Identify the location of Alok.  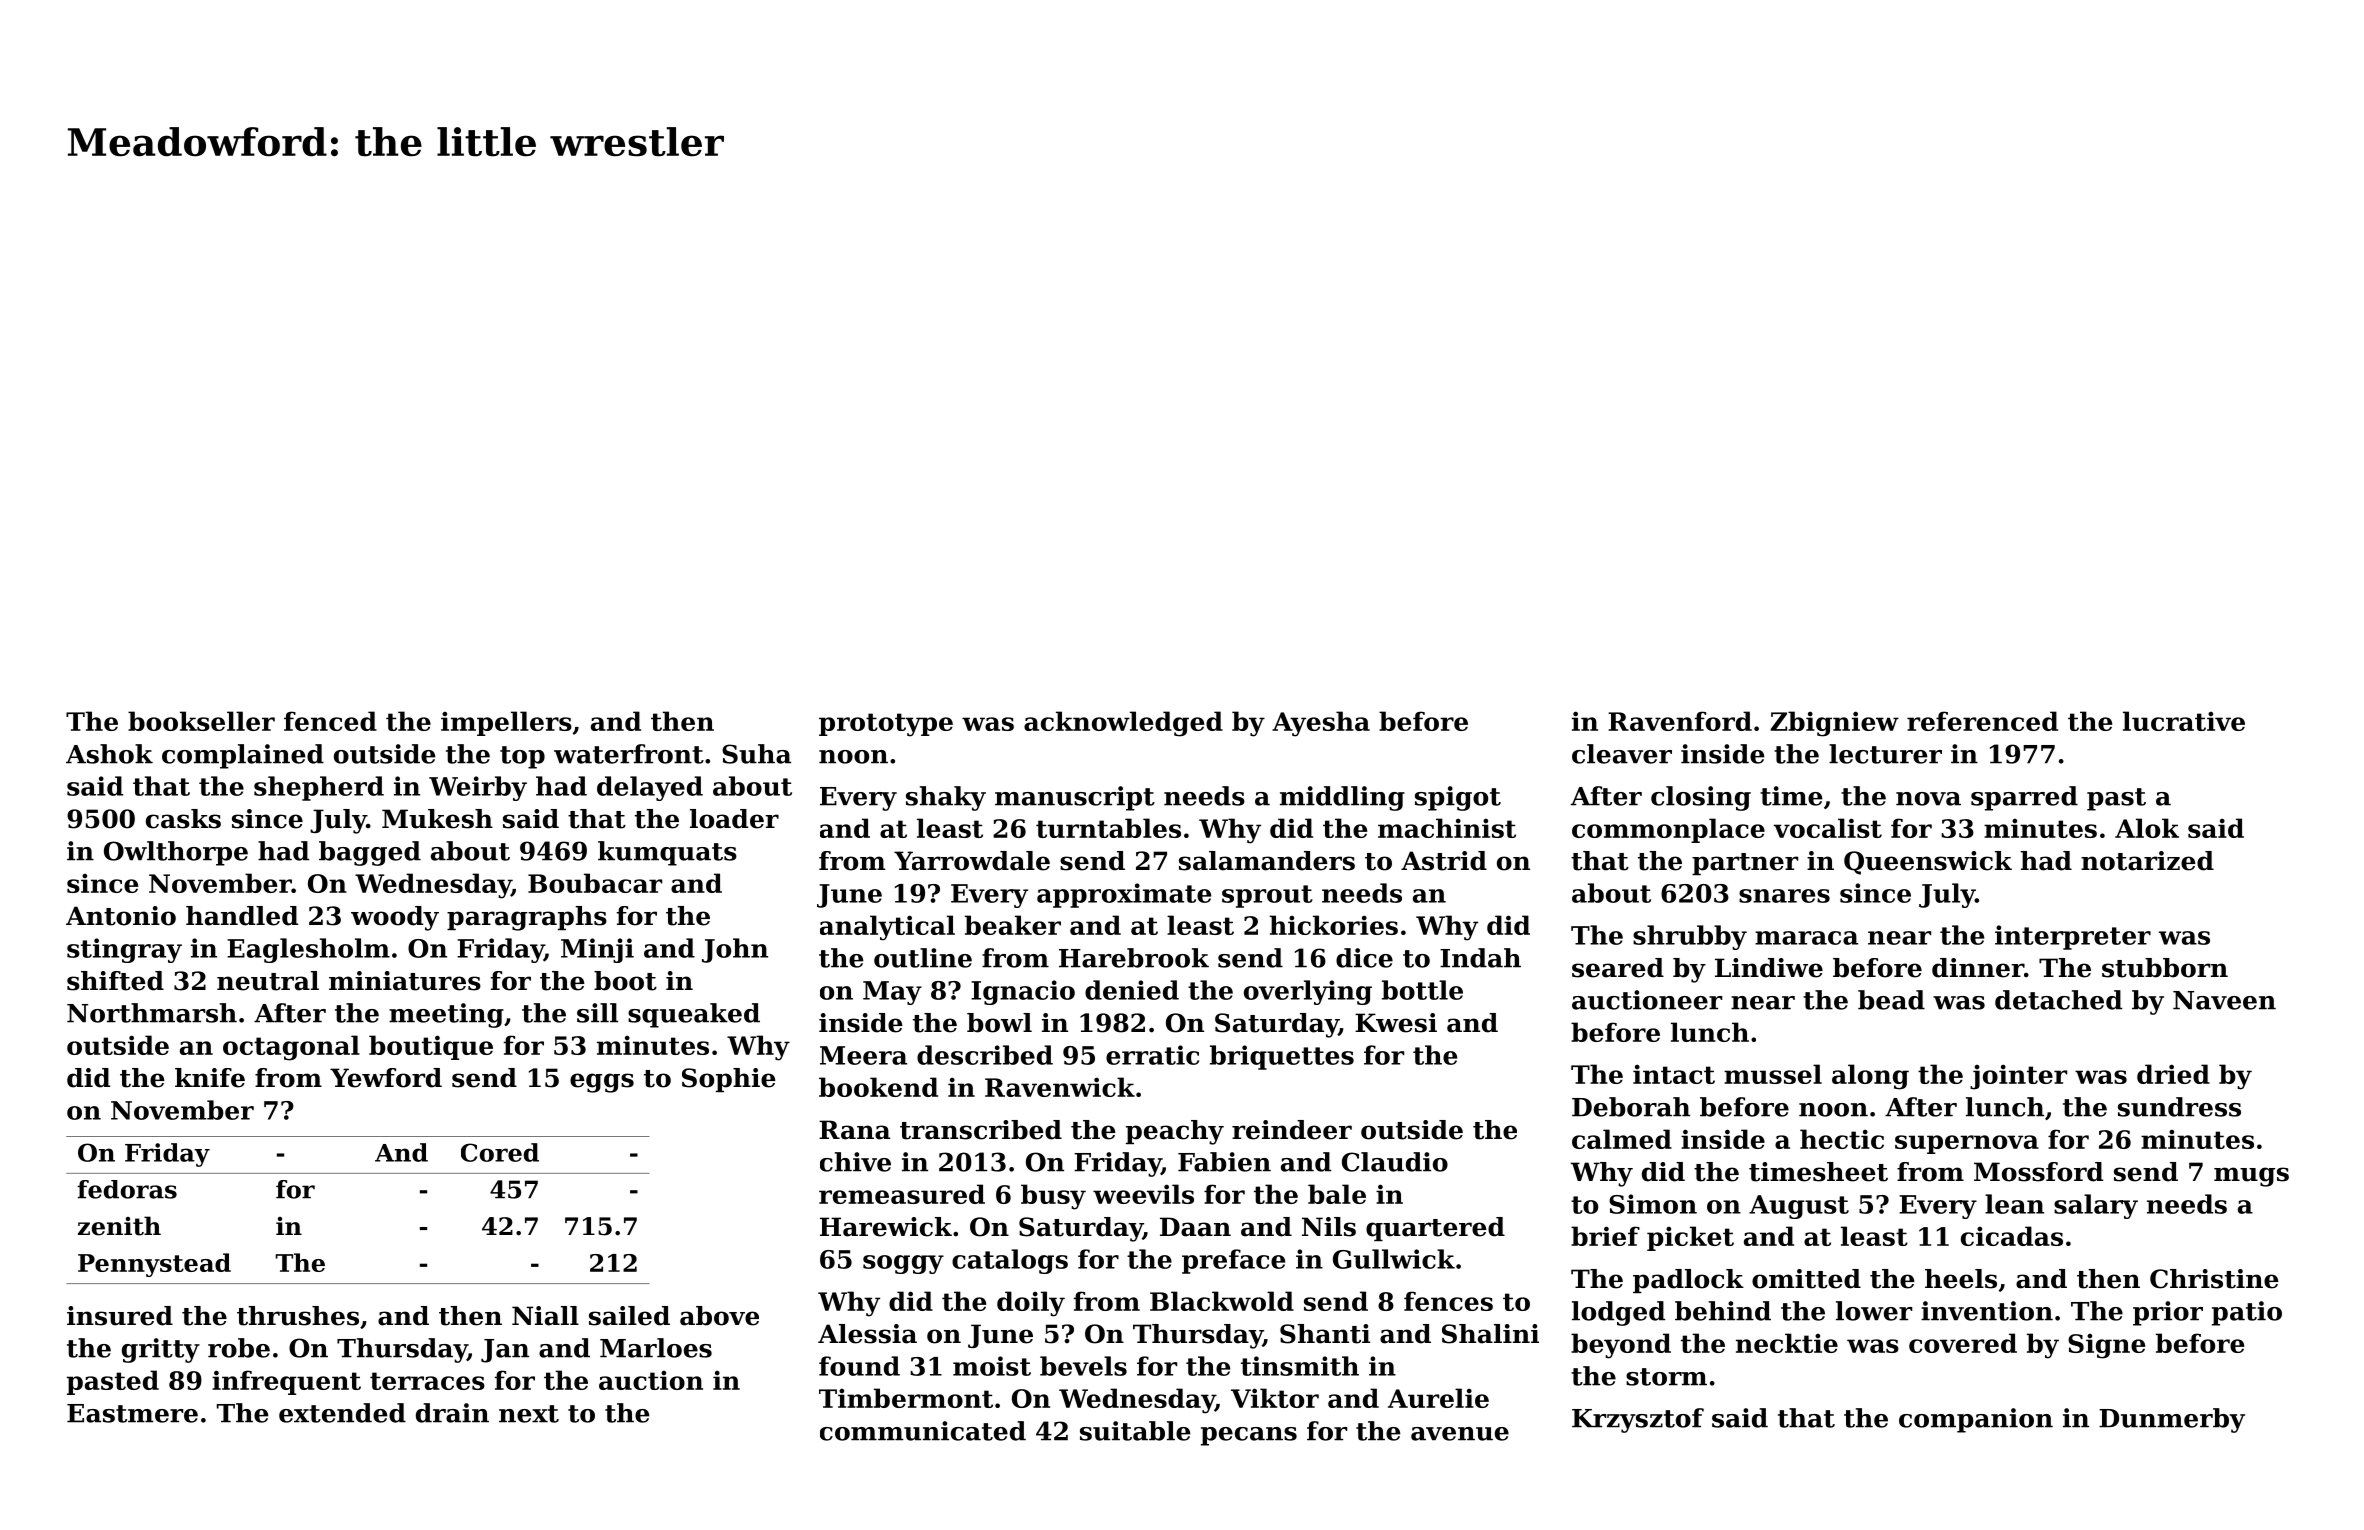
(2147, 828).
